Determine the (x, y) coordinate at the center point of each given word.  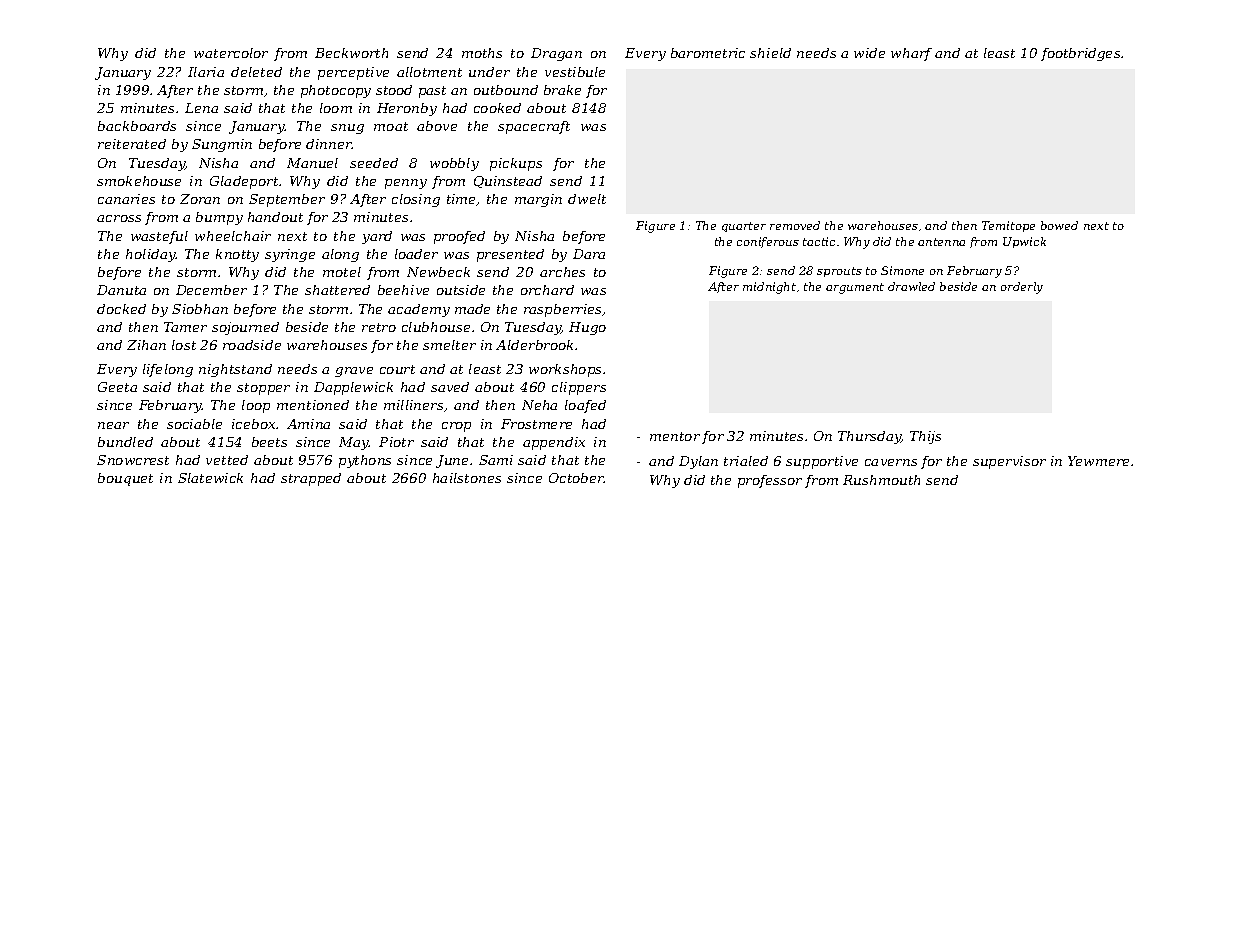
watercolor (231, 53)
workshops (565, 370)
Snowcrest (133, 460)
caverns (891, 462)
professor (770, 481)
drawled (911, 286)
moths (482, 53)
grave (354, 372)
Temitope (1008, 226)
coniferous (768, 242)
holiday (151, 255)
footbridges (1080, 54)
